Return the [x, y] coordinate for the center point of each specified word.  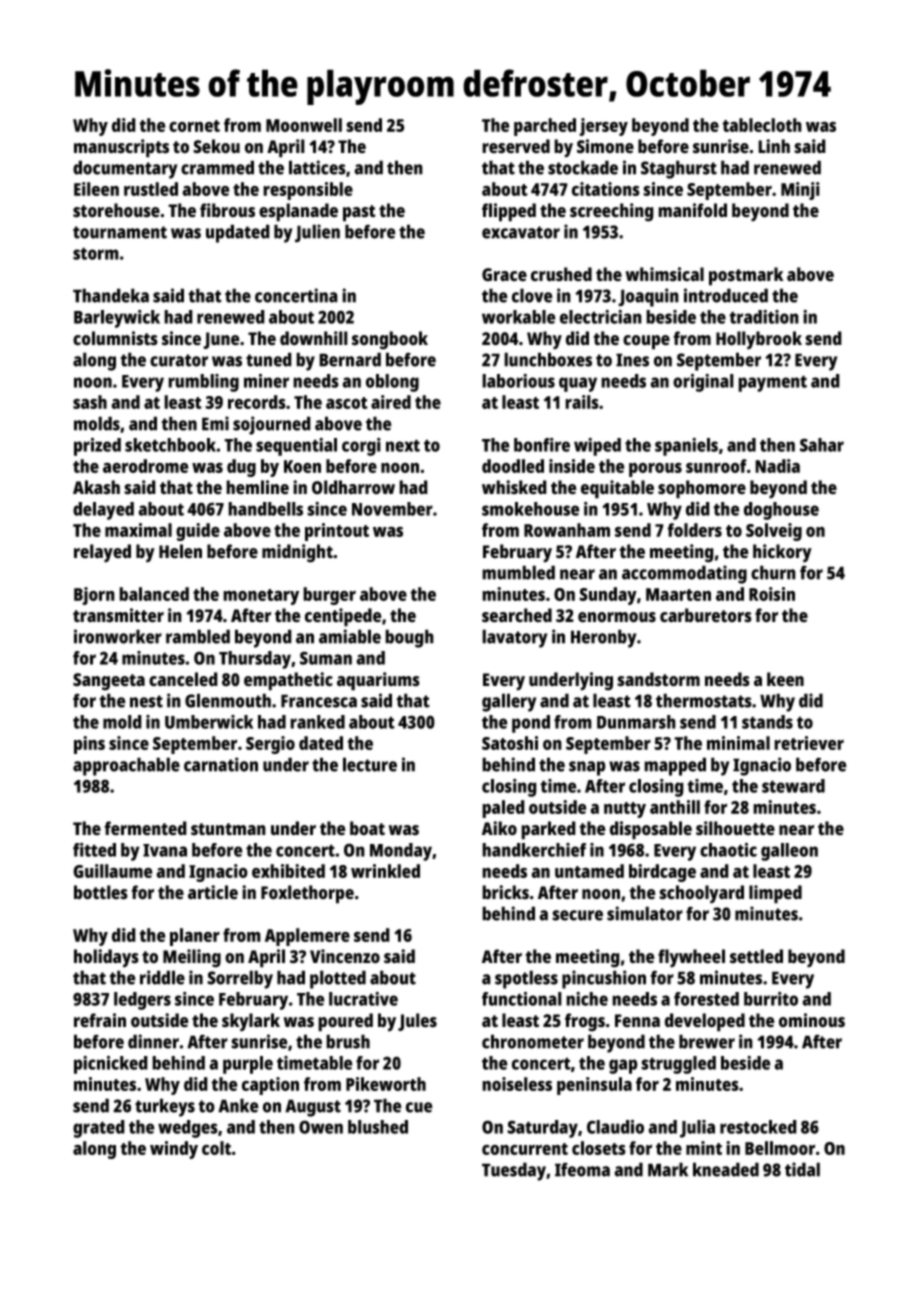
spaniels [686, 447]
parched [545, 127]
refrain [100, 1020]
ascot [347, 403]
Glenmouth [228, 700]
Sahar [822, 445]
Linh [774, 146]
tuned [269, 359]
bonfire [542, 445]
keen [785, 679]
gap [623, 1066]
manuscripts [121, 148]
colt [216, 1148]
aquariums [378, 681]
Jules [417, 1022]
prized [97, 446]
